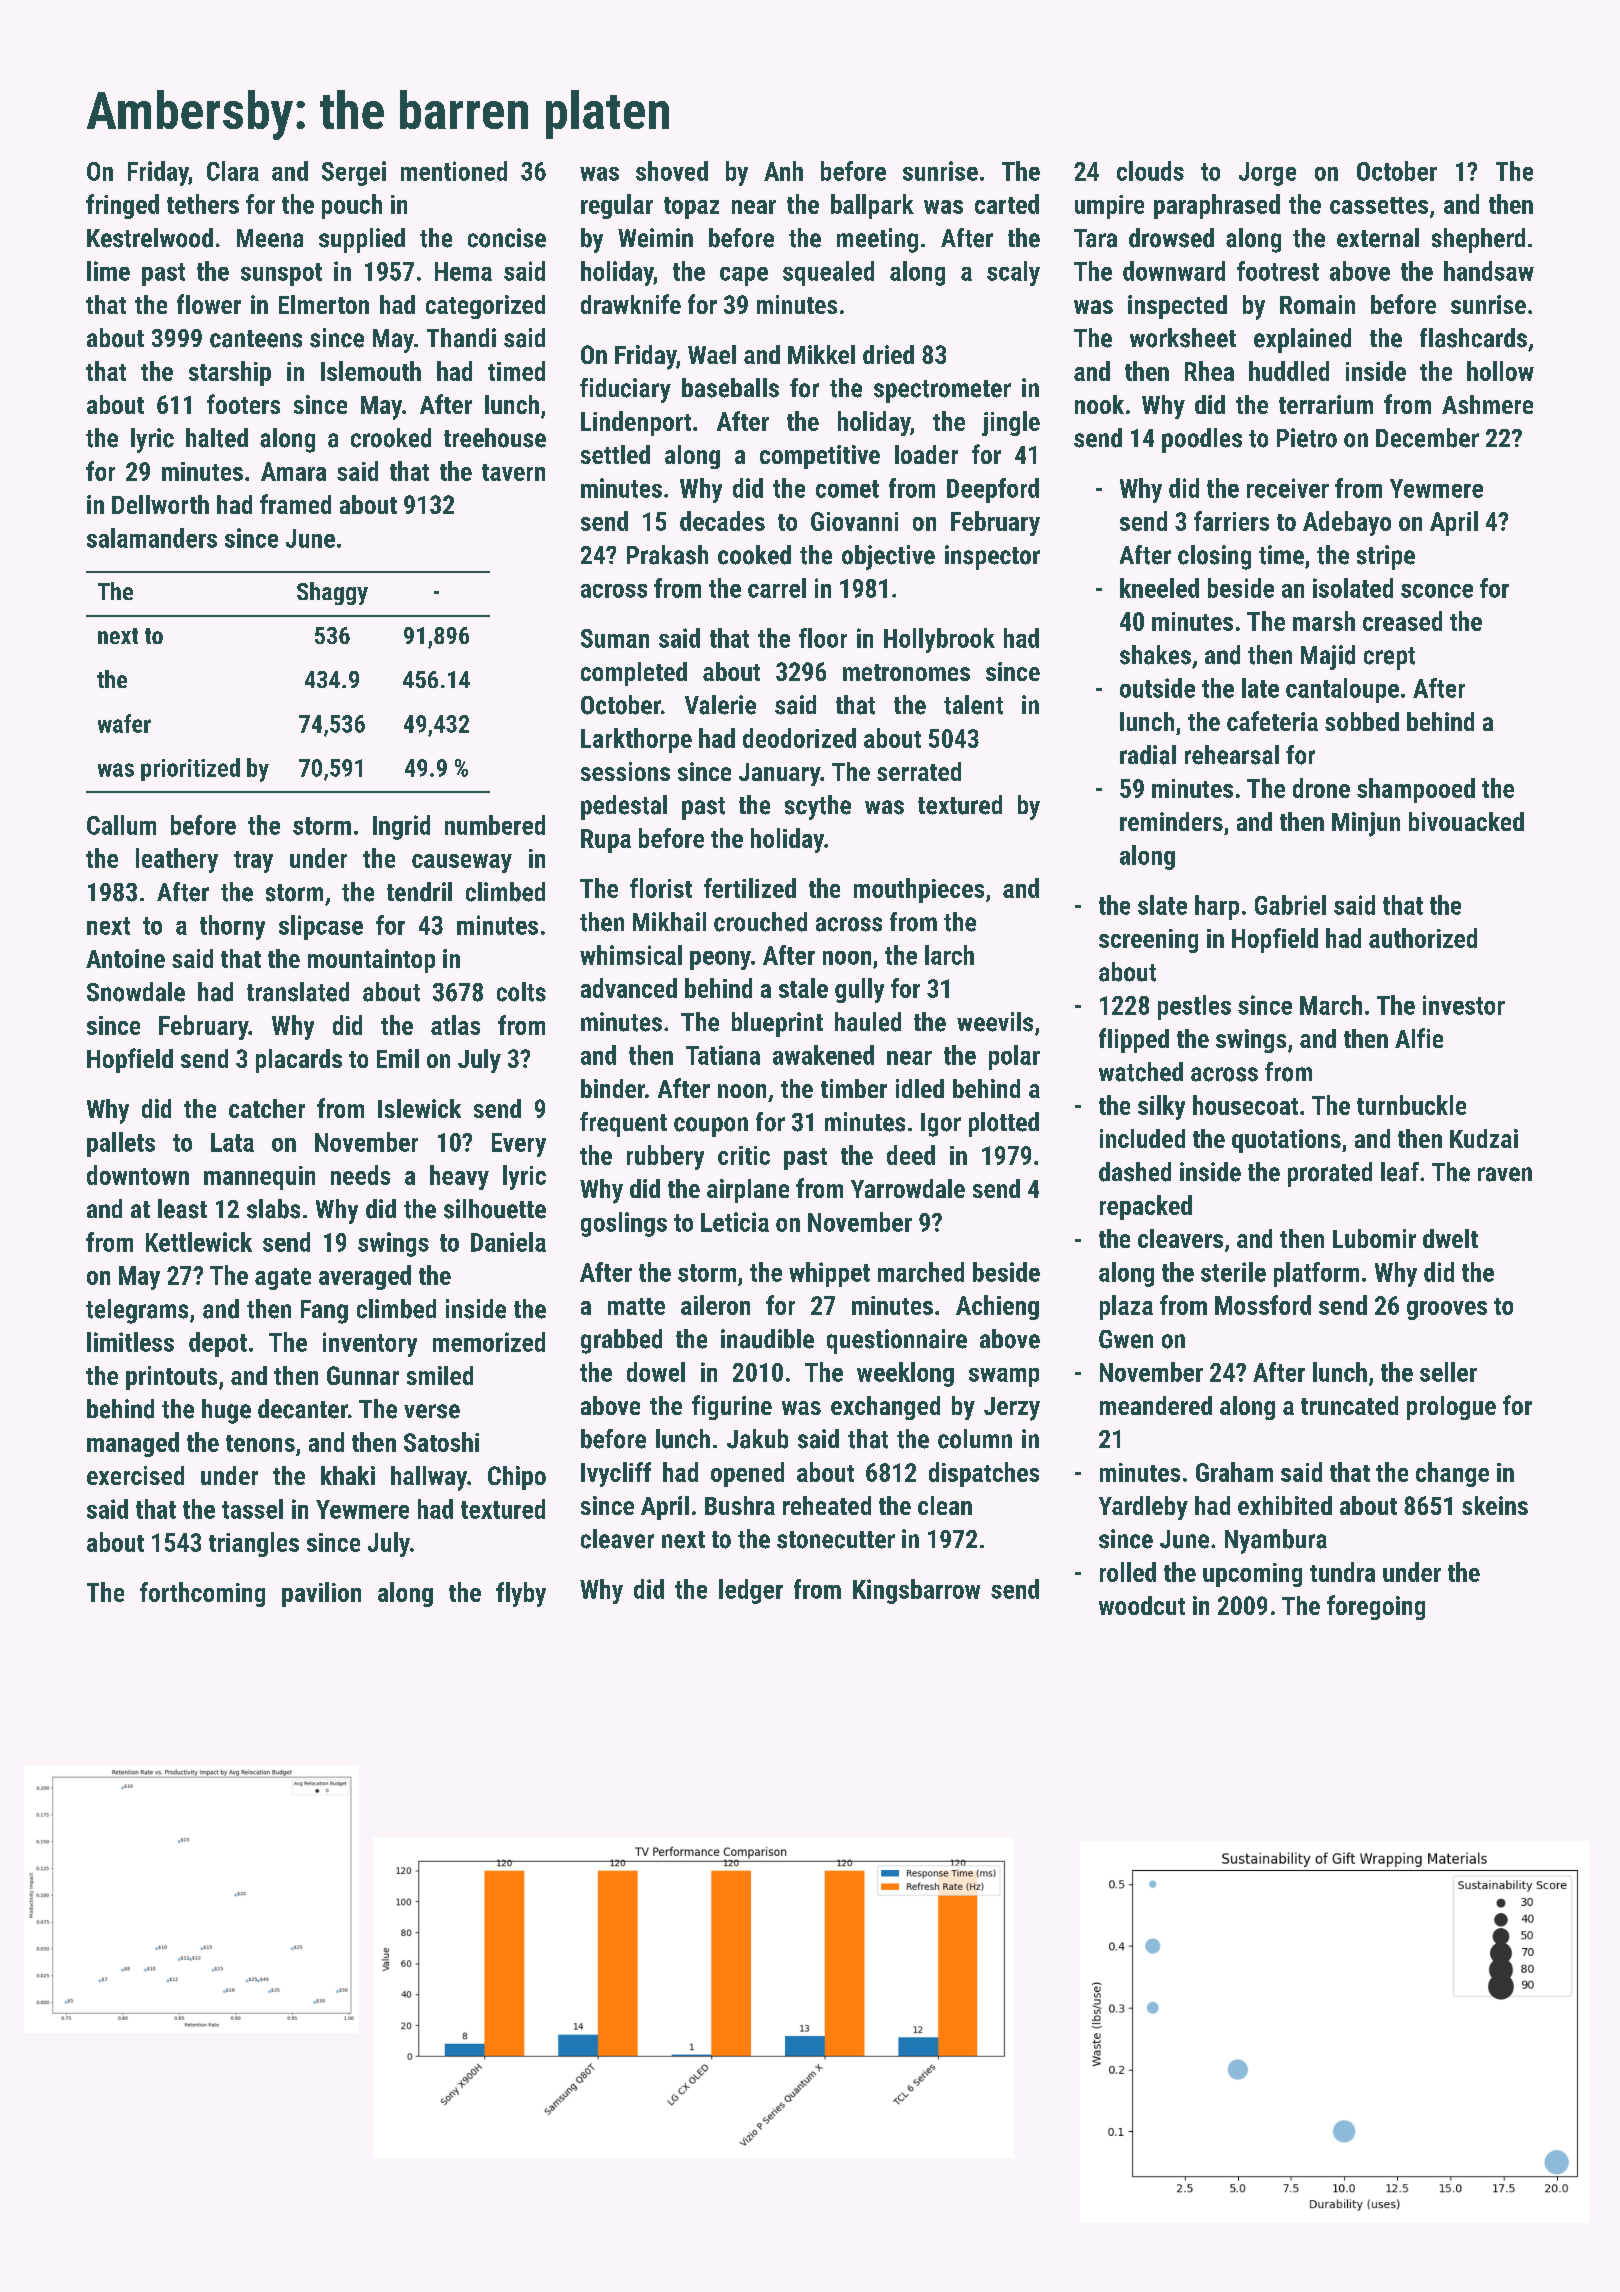 The width and height of the page is (1620, 2292). Describe the element at coordinates (332, 593) in the page. I see `Shaggy` at that location.
